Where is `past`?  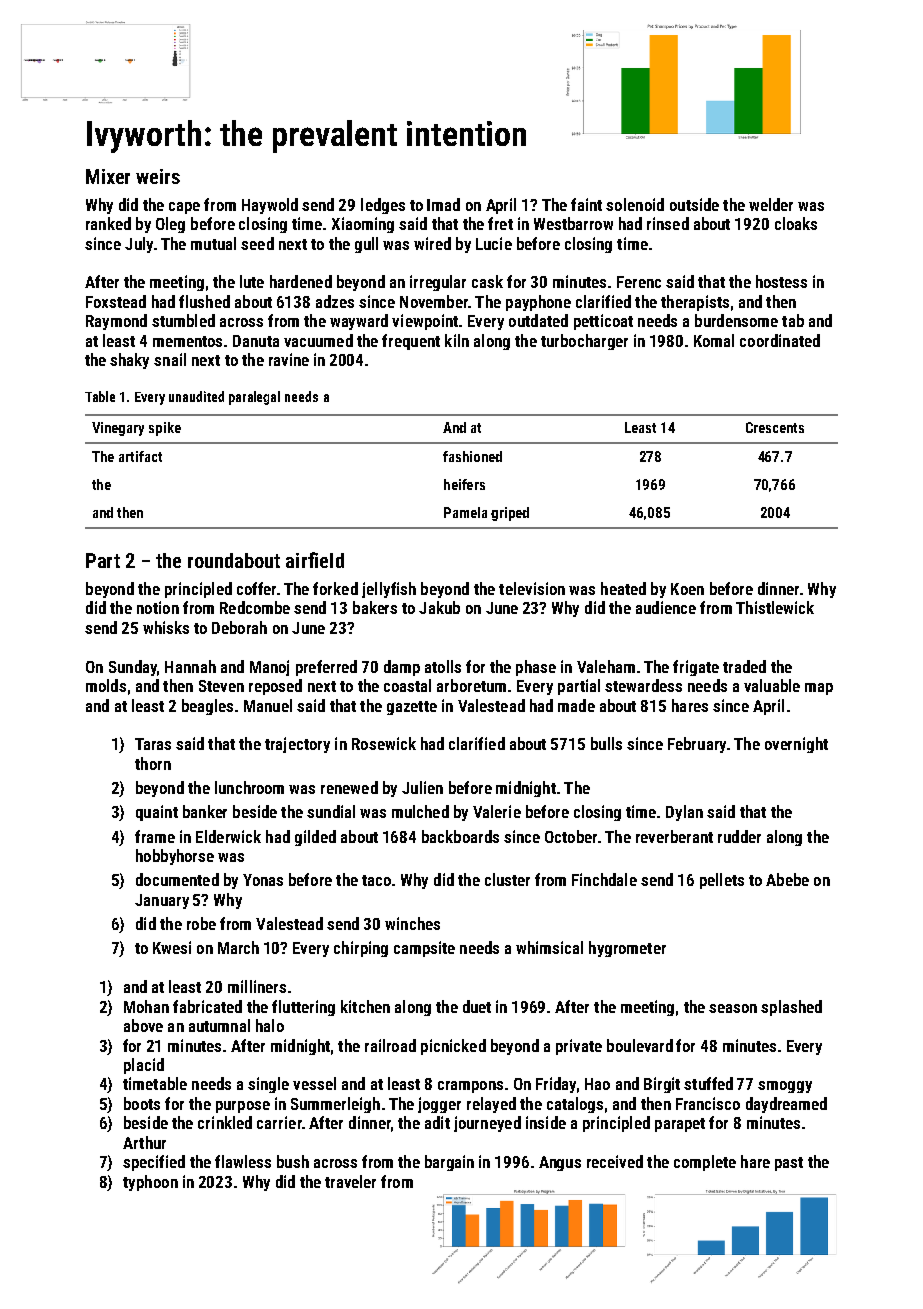
past is located at coordinates (789, 1164).
